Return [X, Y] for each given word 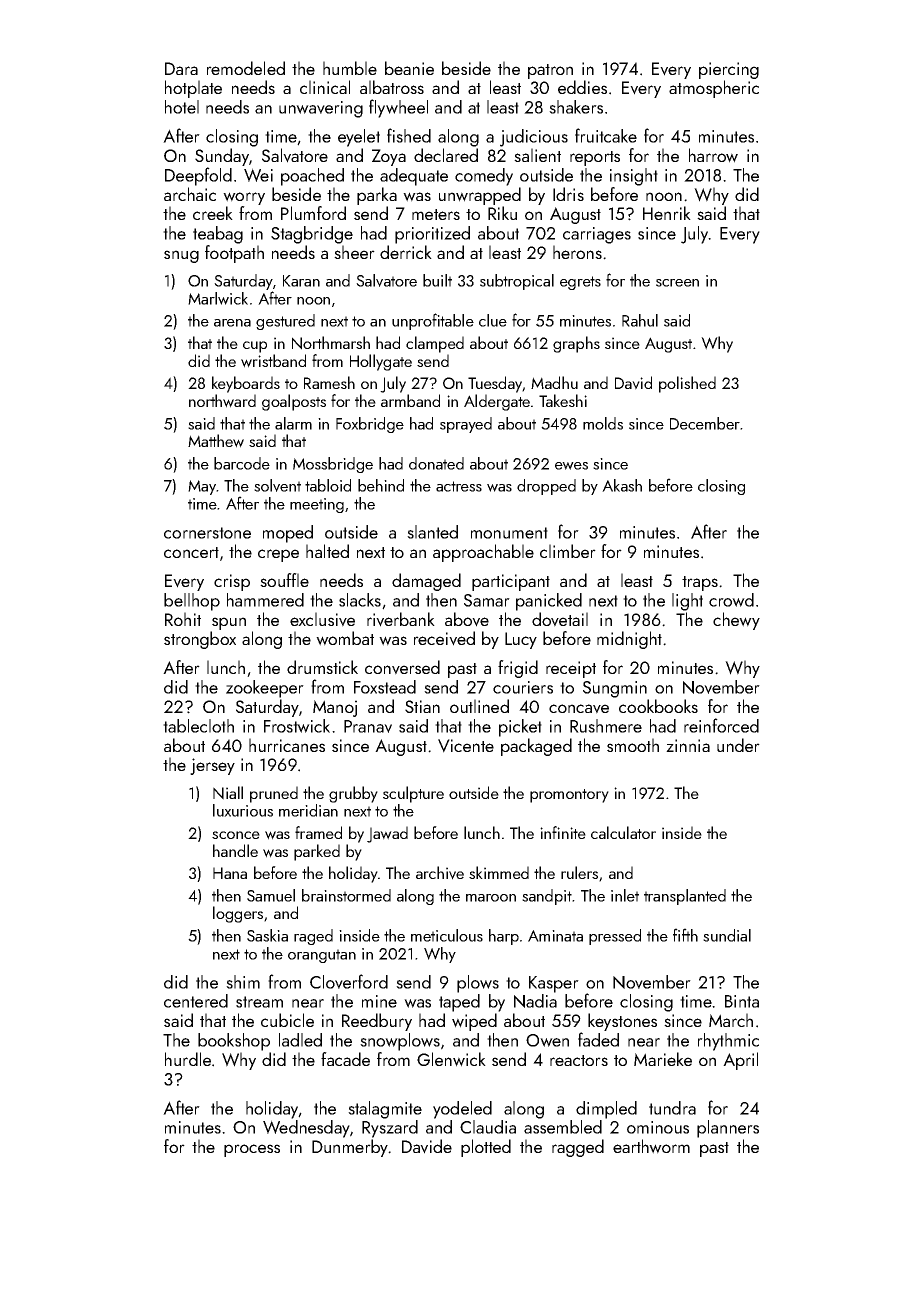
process [252, 1150]
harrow [713, 155]
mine [379, 1001]
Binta [742, 1001]
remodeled [246, 68]
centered [196, 1001]
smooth [633, 745]
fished [409, 135]
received [444, 638]
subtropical [517, 282]
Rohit [183, 619]
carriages [597, 235]
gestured [285, 322]
